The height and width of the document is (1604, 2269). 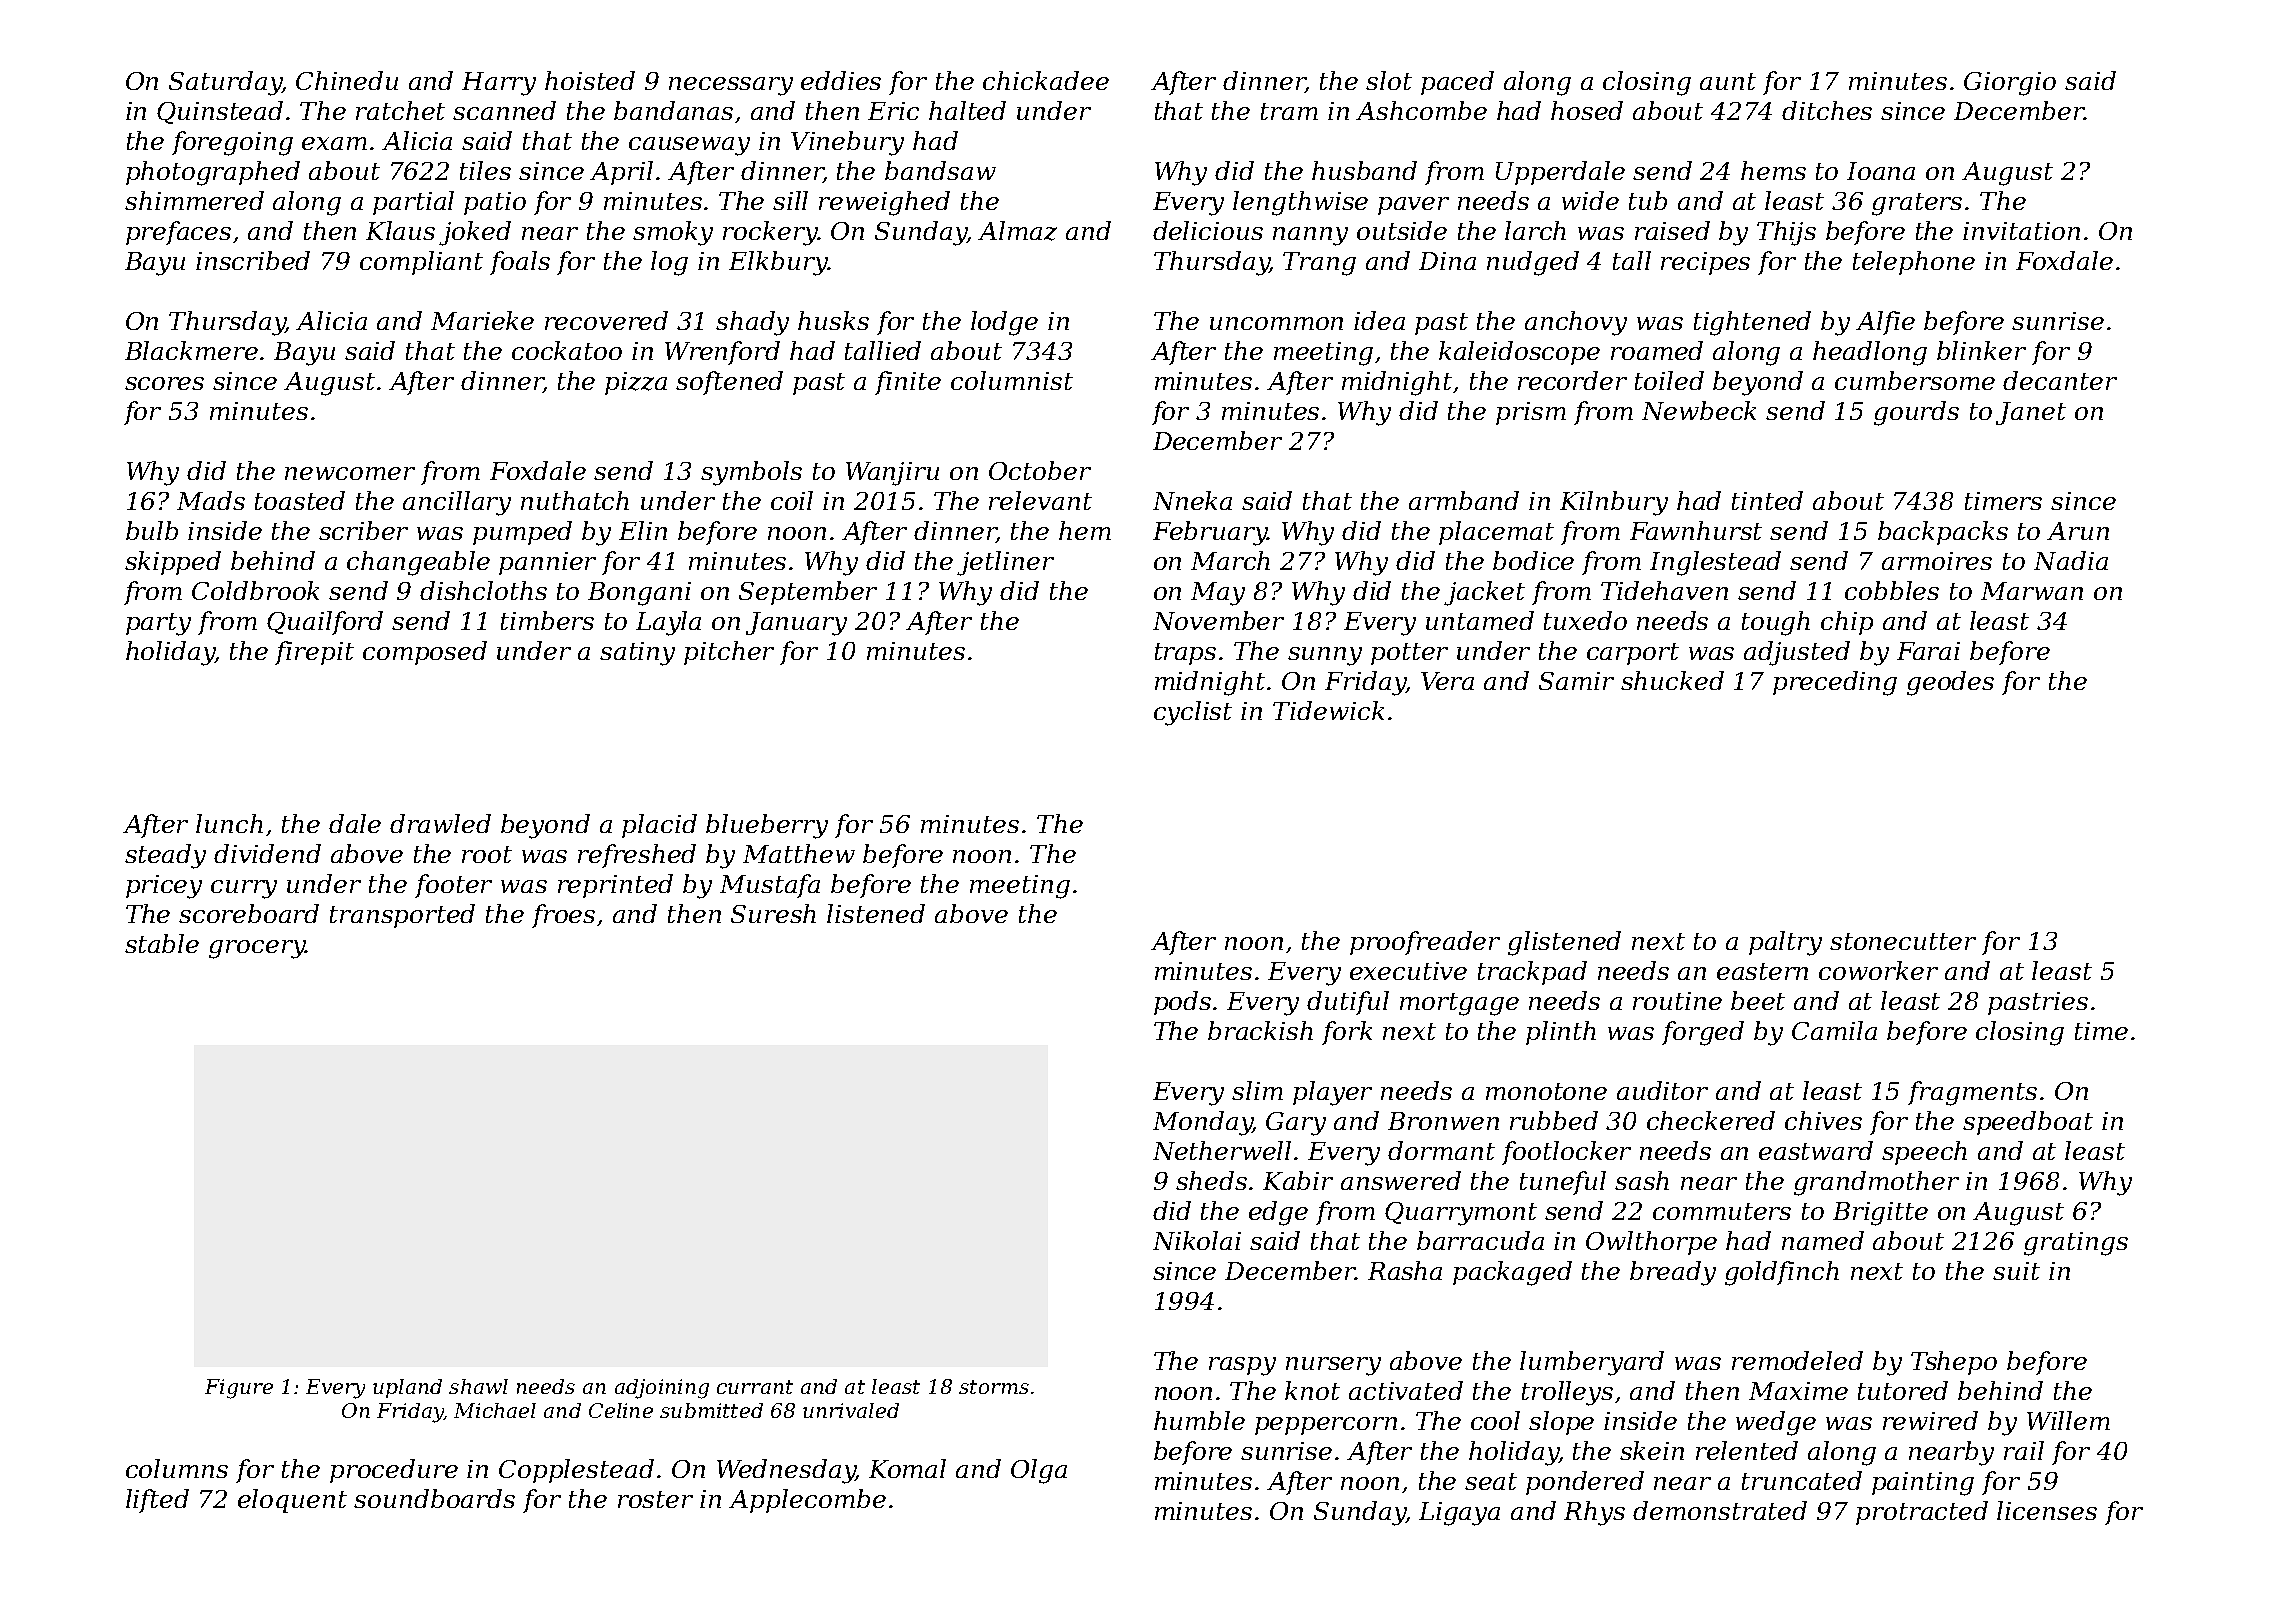 What do you see at coordinates (1892, 590) in the document?
I see `cobbles` at bounding box center [1892, 590].
